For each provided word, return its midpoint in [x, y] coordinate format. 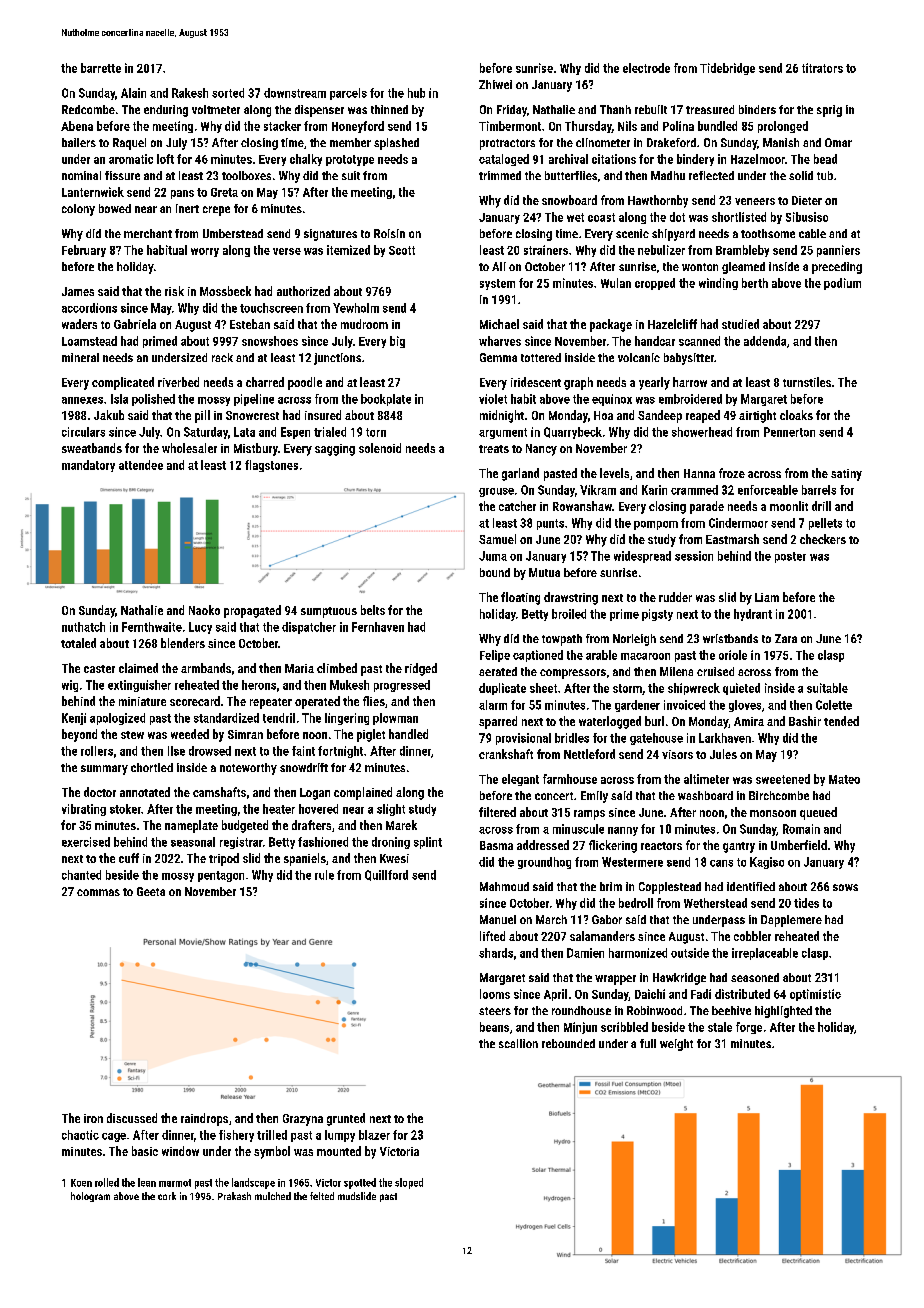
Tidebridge [727, 69]
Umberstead [233, 233]
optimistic [815, 995]
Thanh [615, 109]
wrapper [615, 980]
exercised [86, 842]
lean [147, 1182]
